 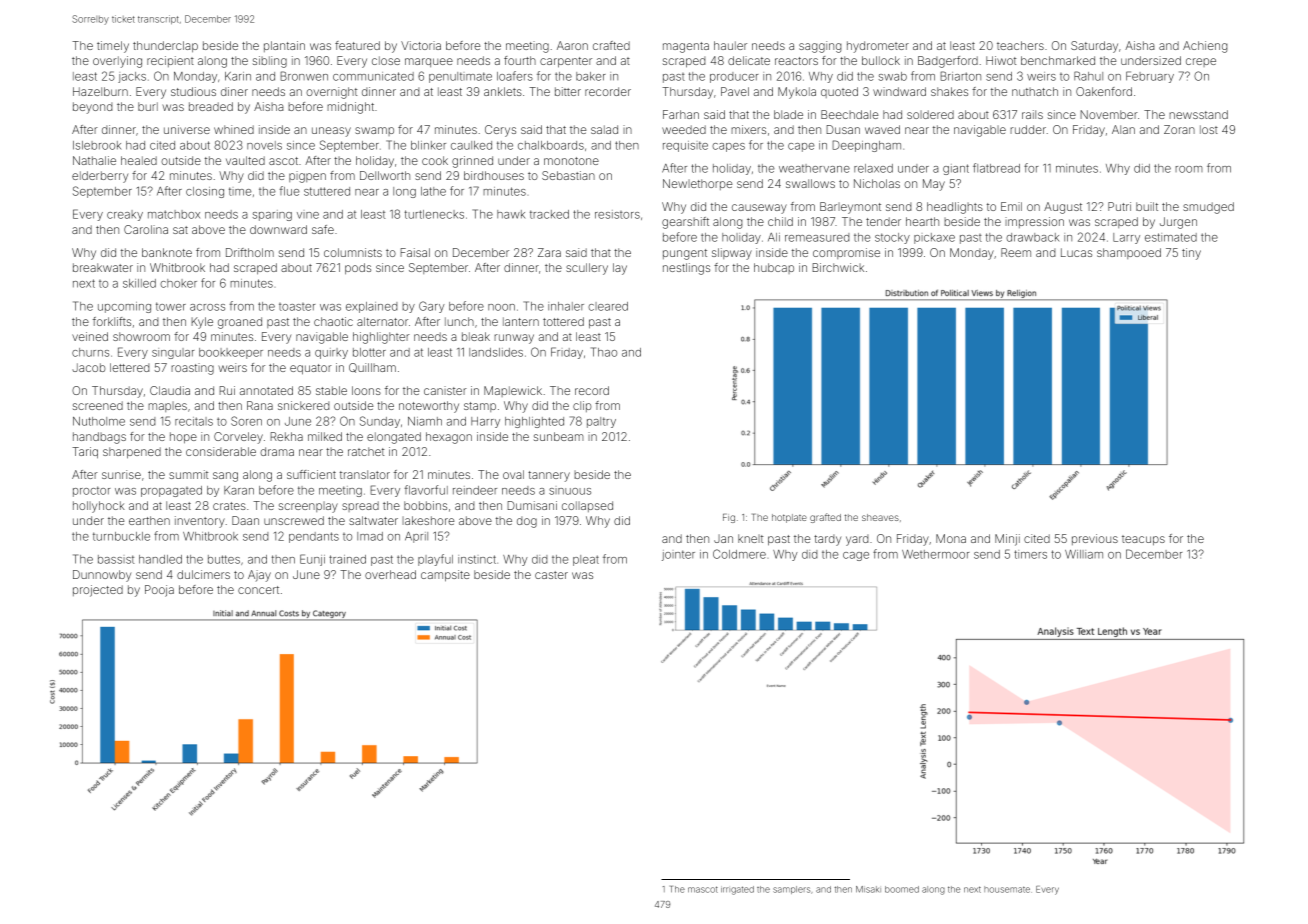 I want to click on benchmarked, so click(x=1058, y=60).
